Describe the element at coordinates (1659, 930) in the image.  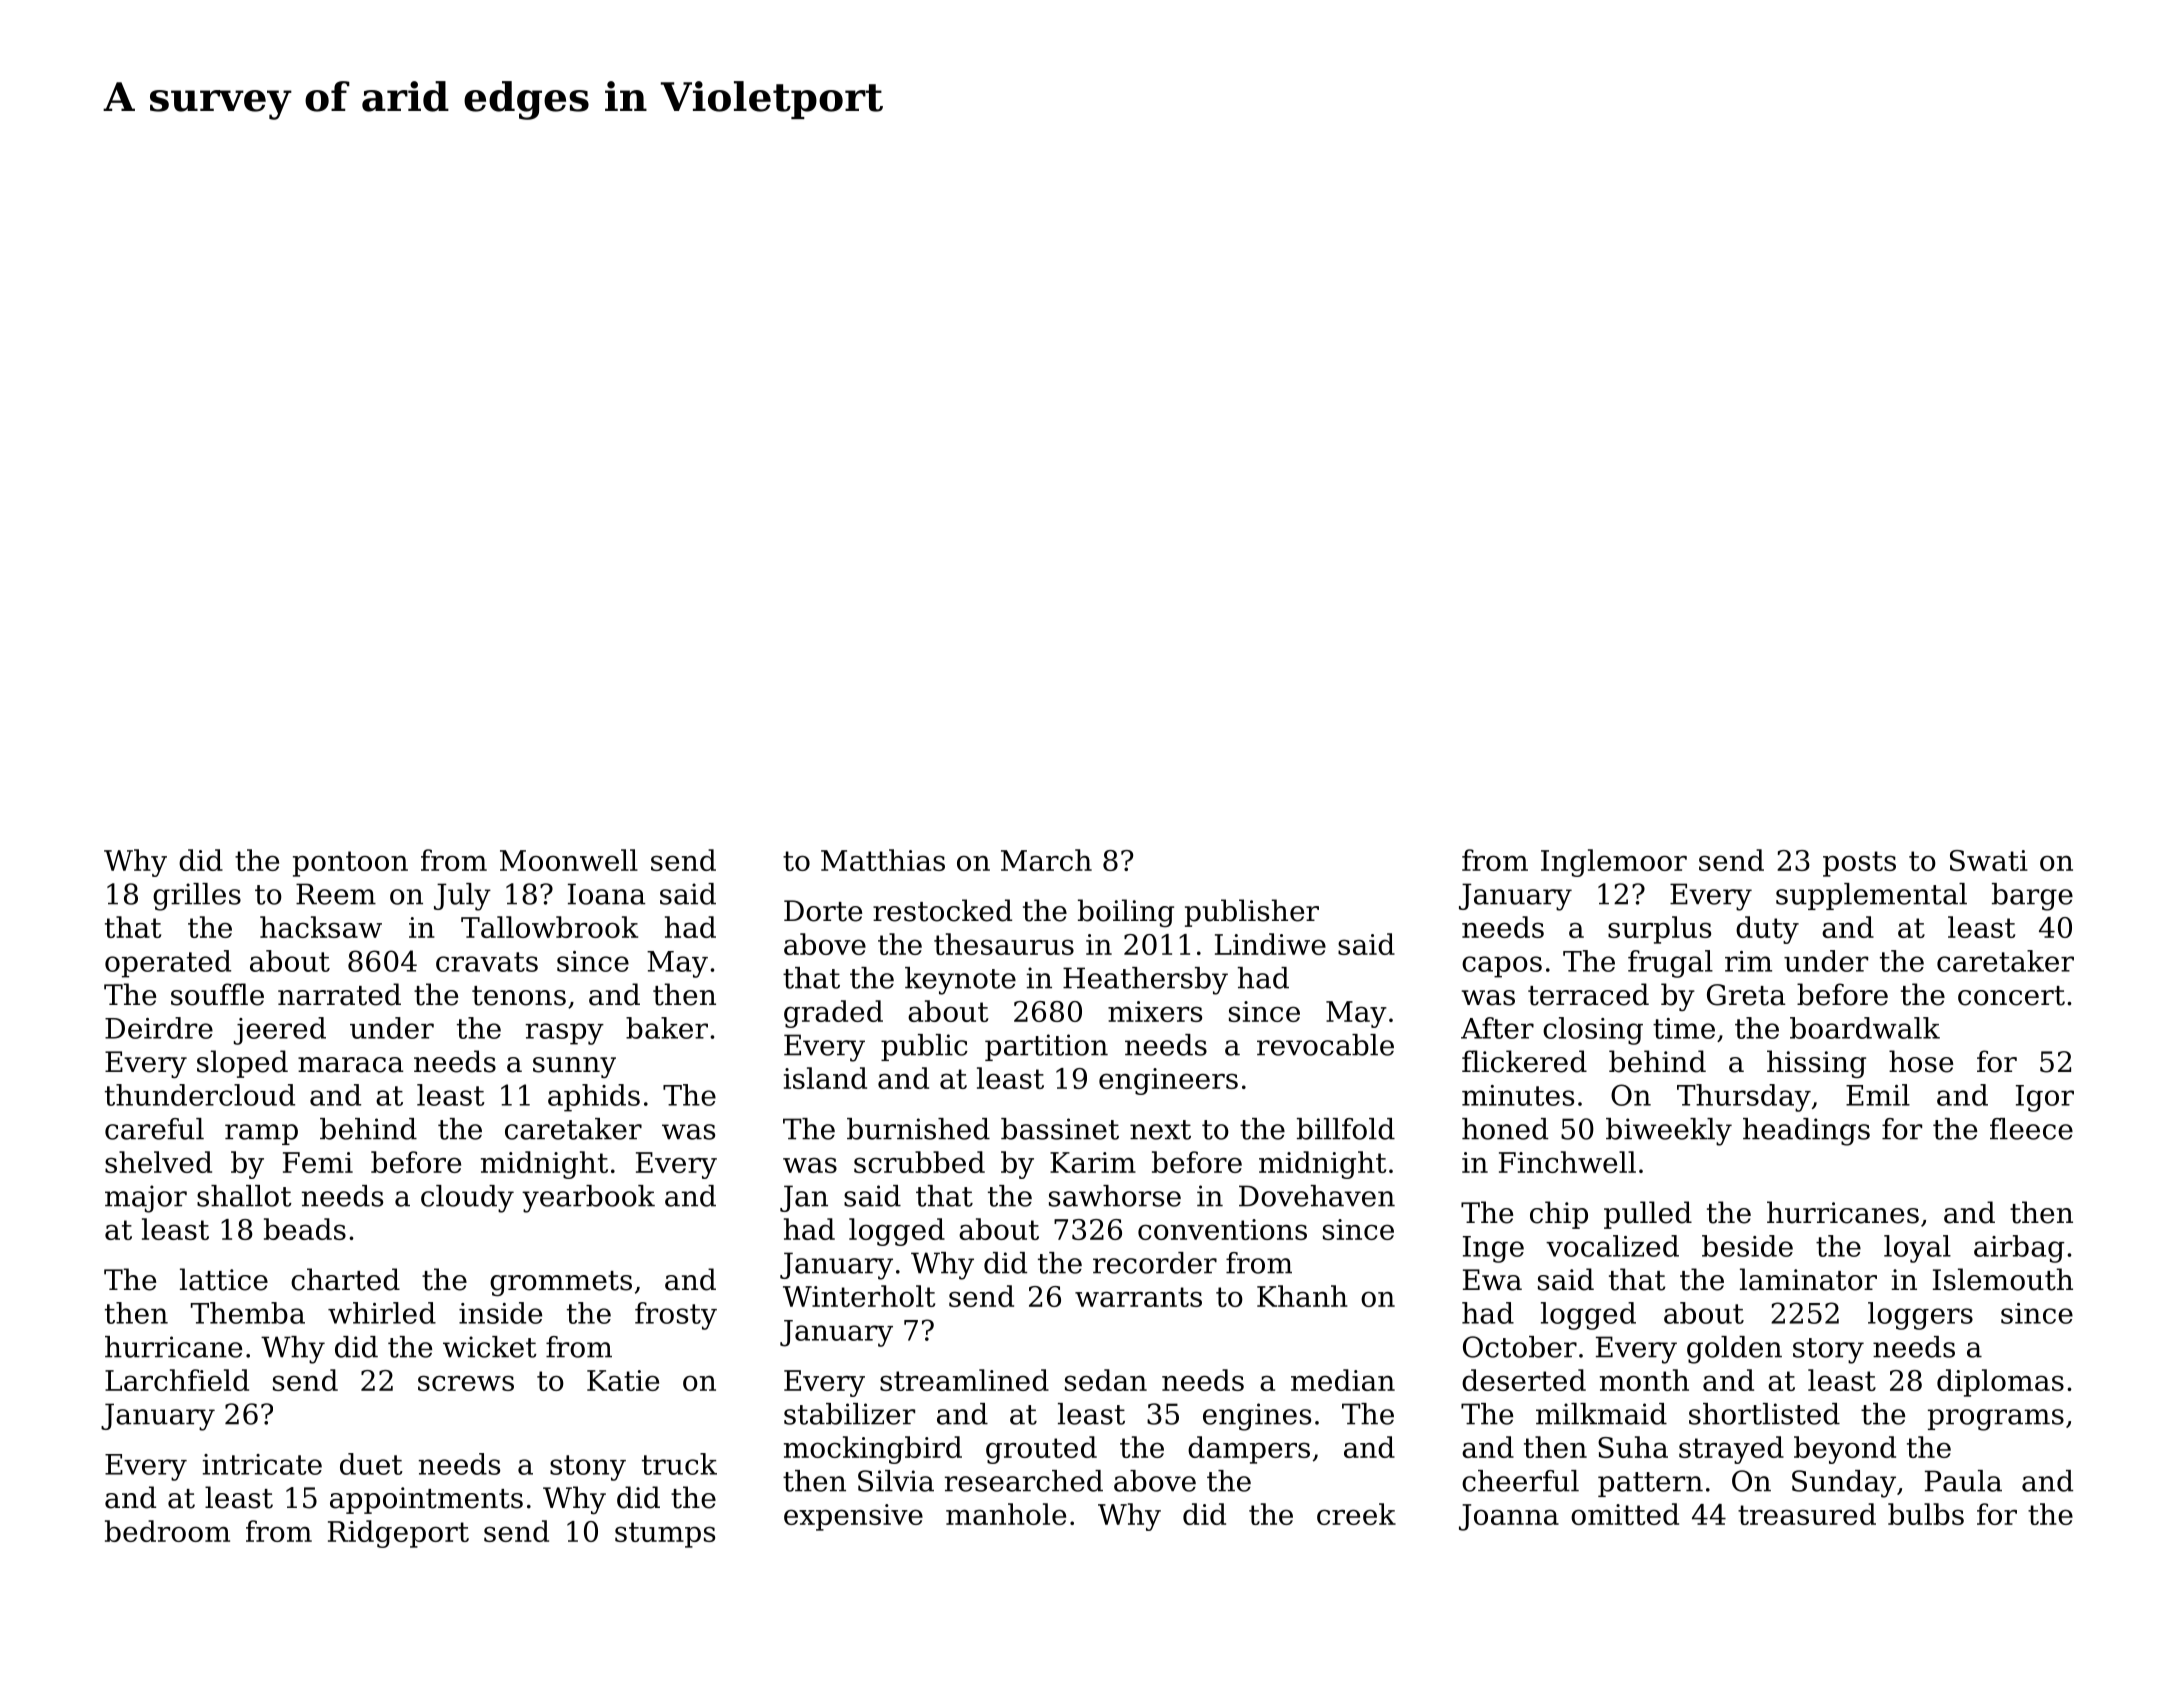
I see `surplus` at that location.
